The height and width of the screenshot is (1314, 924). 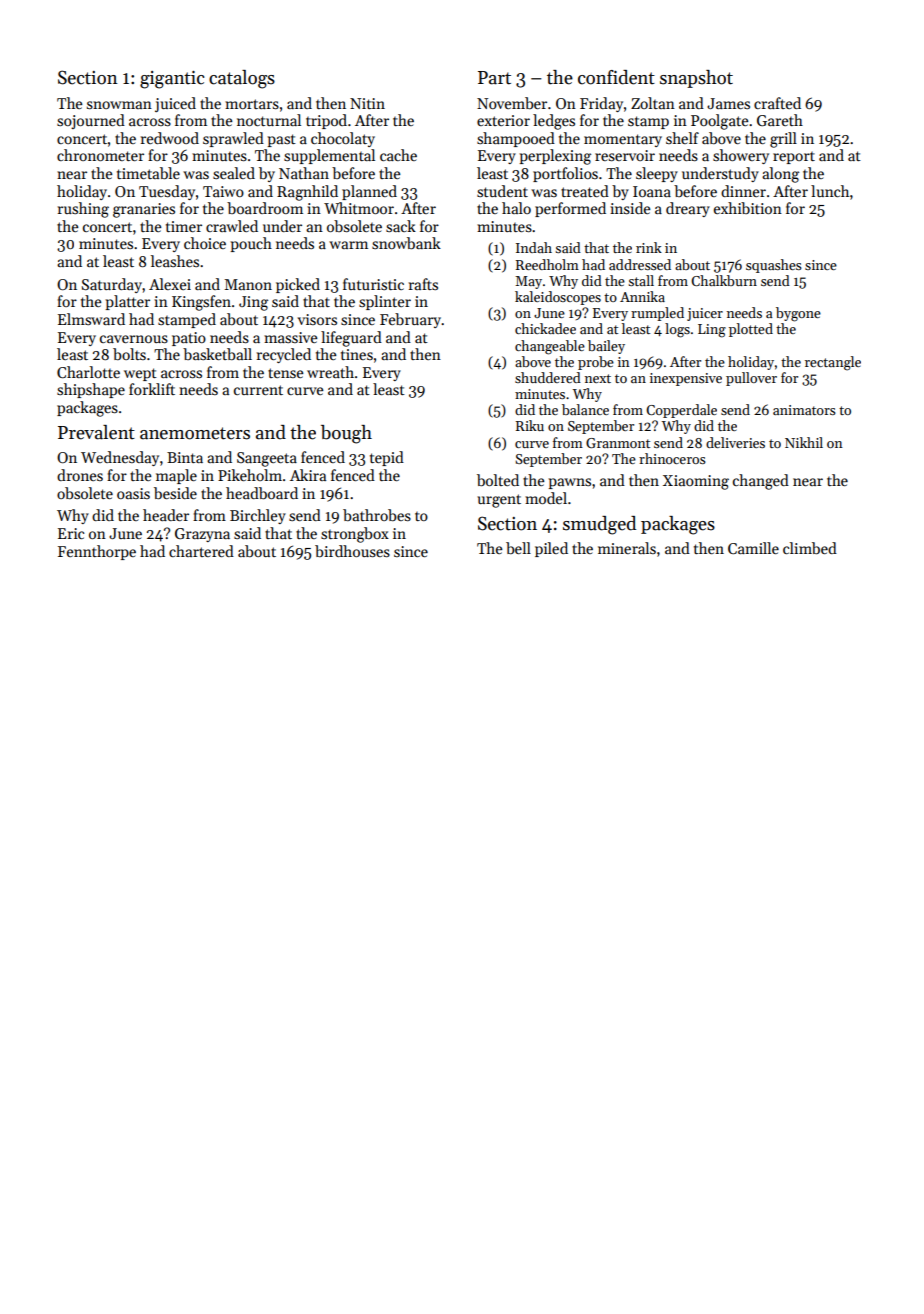 What do you see at coordinates (367, 103) in the screenshot?
I see `Nitin` at bounding box center [367, 103].
